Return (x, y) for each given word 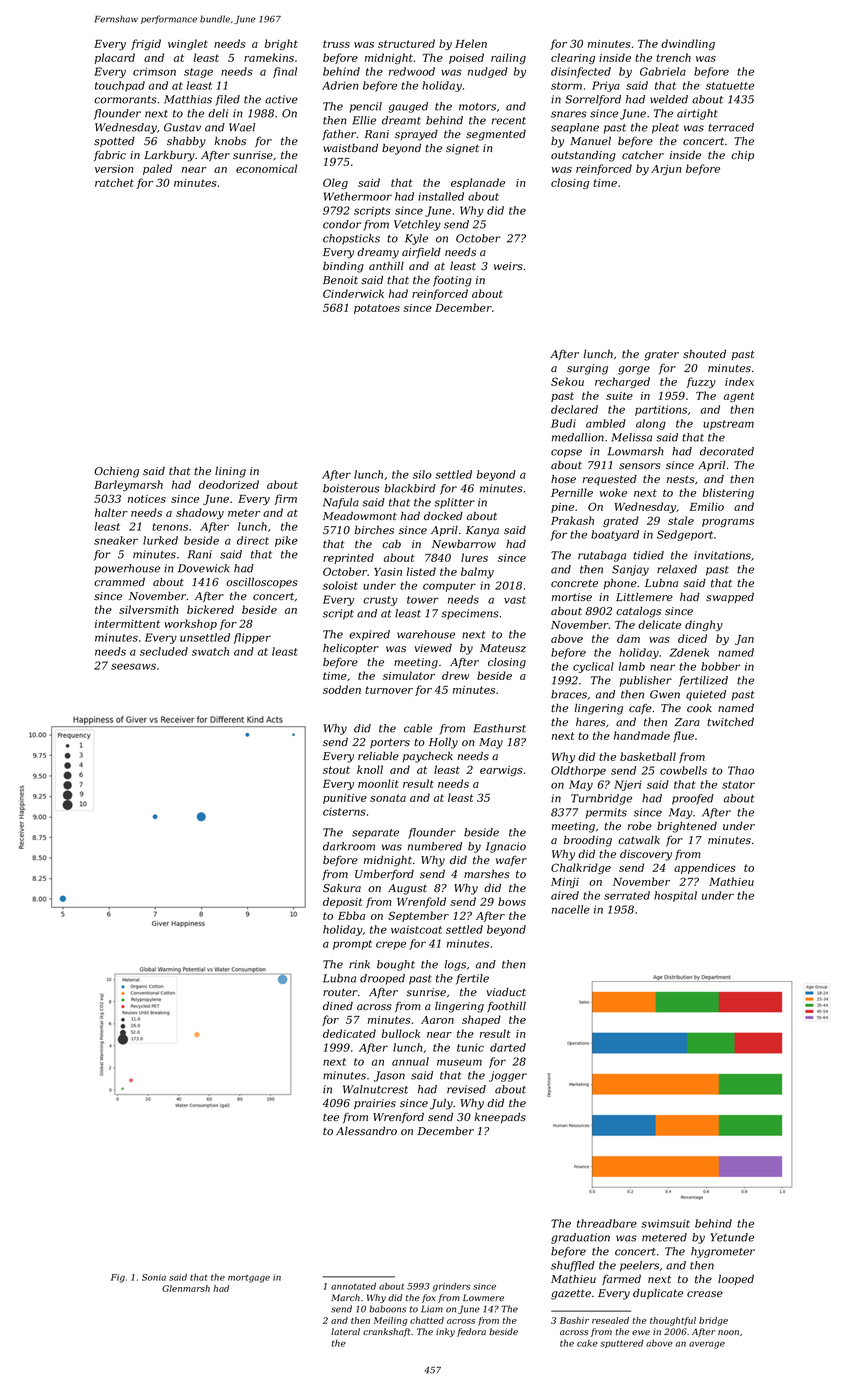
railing (508, 58)
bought (396, 965)
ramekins (269, 57)
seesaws (133, 666)
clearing (573, 58)
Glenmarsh (186, 1288)
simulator (409, 675)
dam (628, 638)
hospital (675, 896)
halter (111, 512)
